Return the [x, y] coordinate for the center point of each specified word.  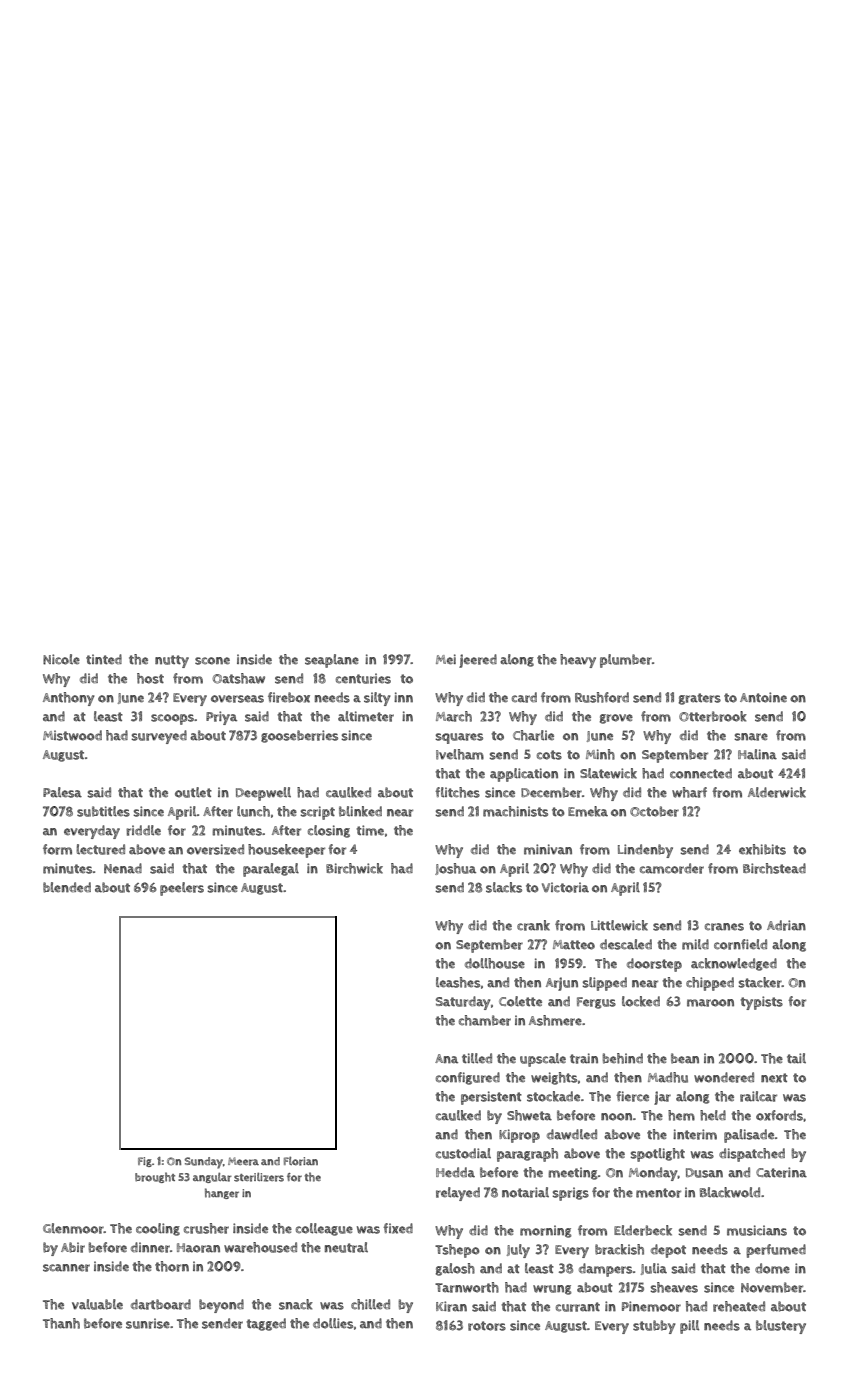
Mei [446, 659]
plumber [626, 661]
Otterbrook [713, 716]
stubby [654, 1327]
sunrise [148, 1323]
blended [67, 887]
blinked [360, 811]
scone [212, 661]
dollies [333, 1323]
